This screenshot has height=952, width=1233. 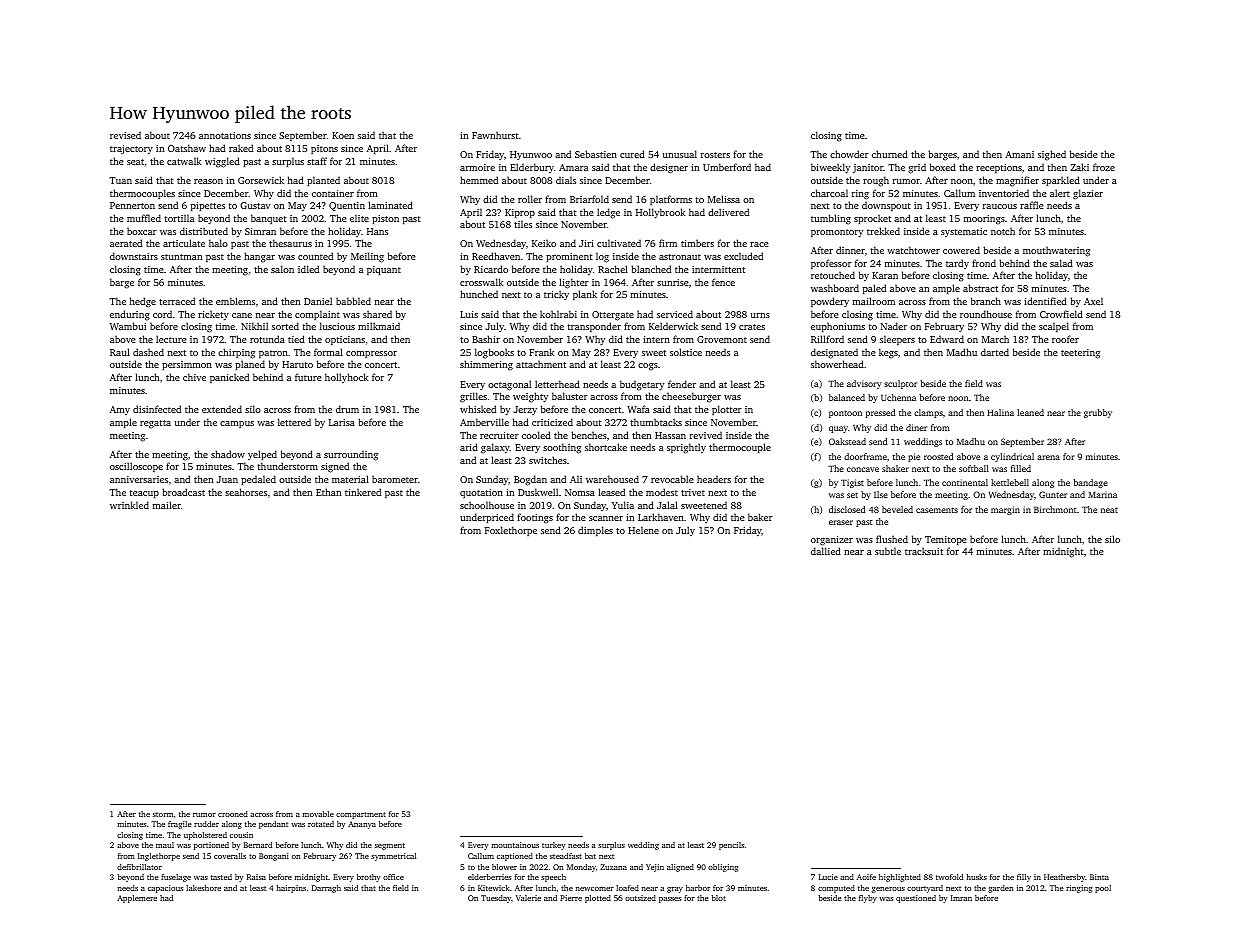 I want to click on Applemere, so click(x=137, y=899).
